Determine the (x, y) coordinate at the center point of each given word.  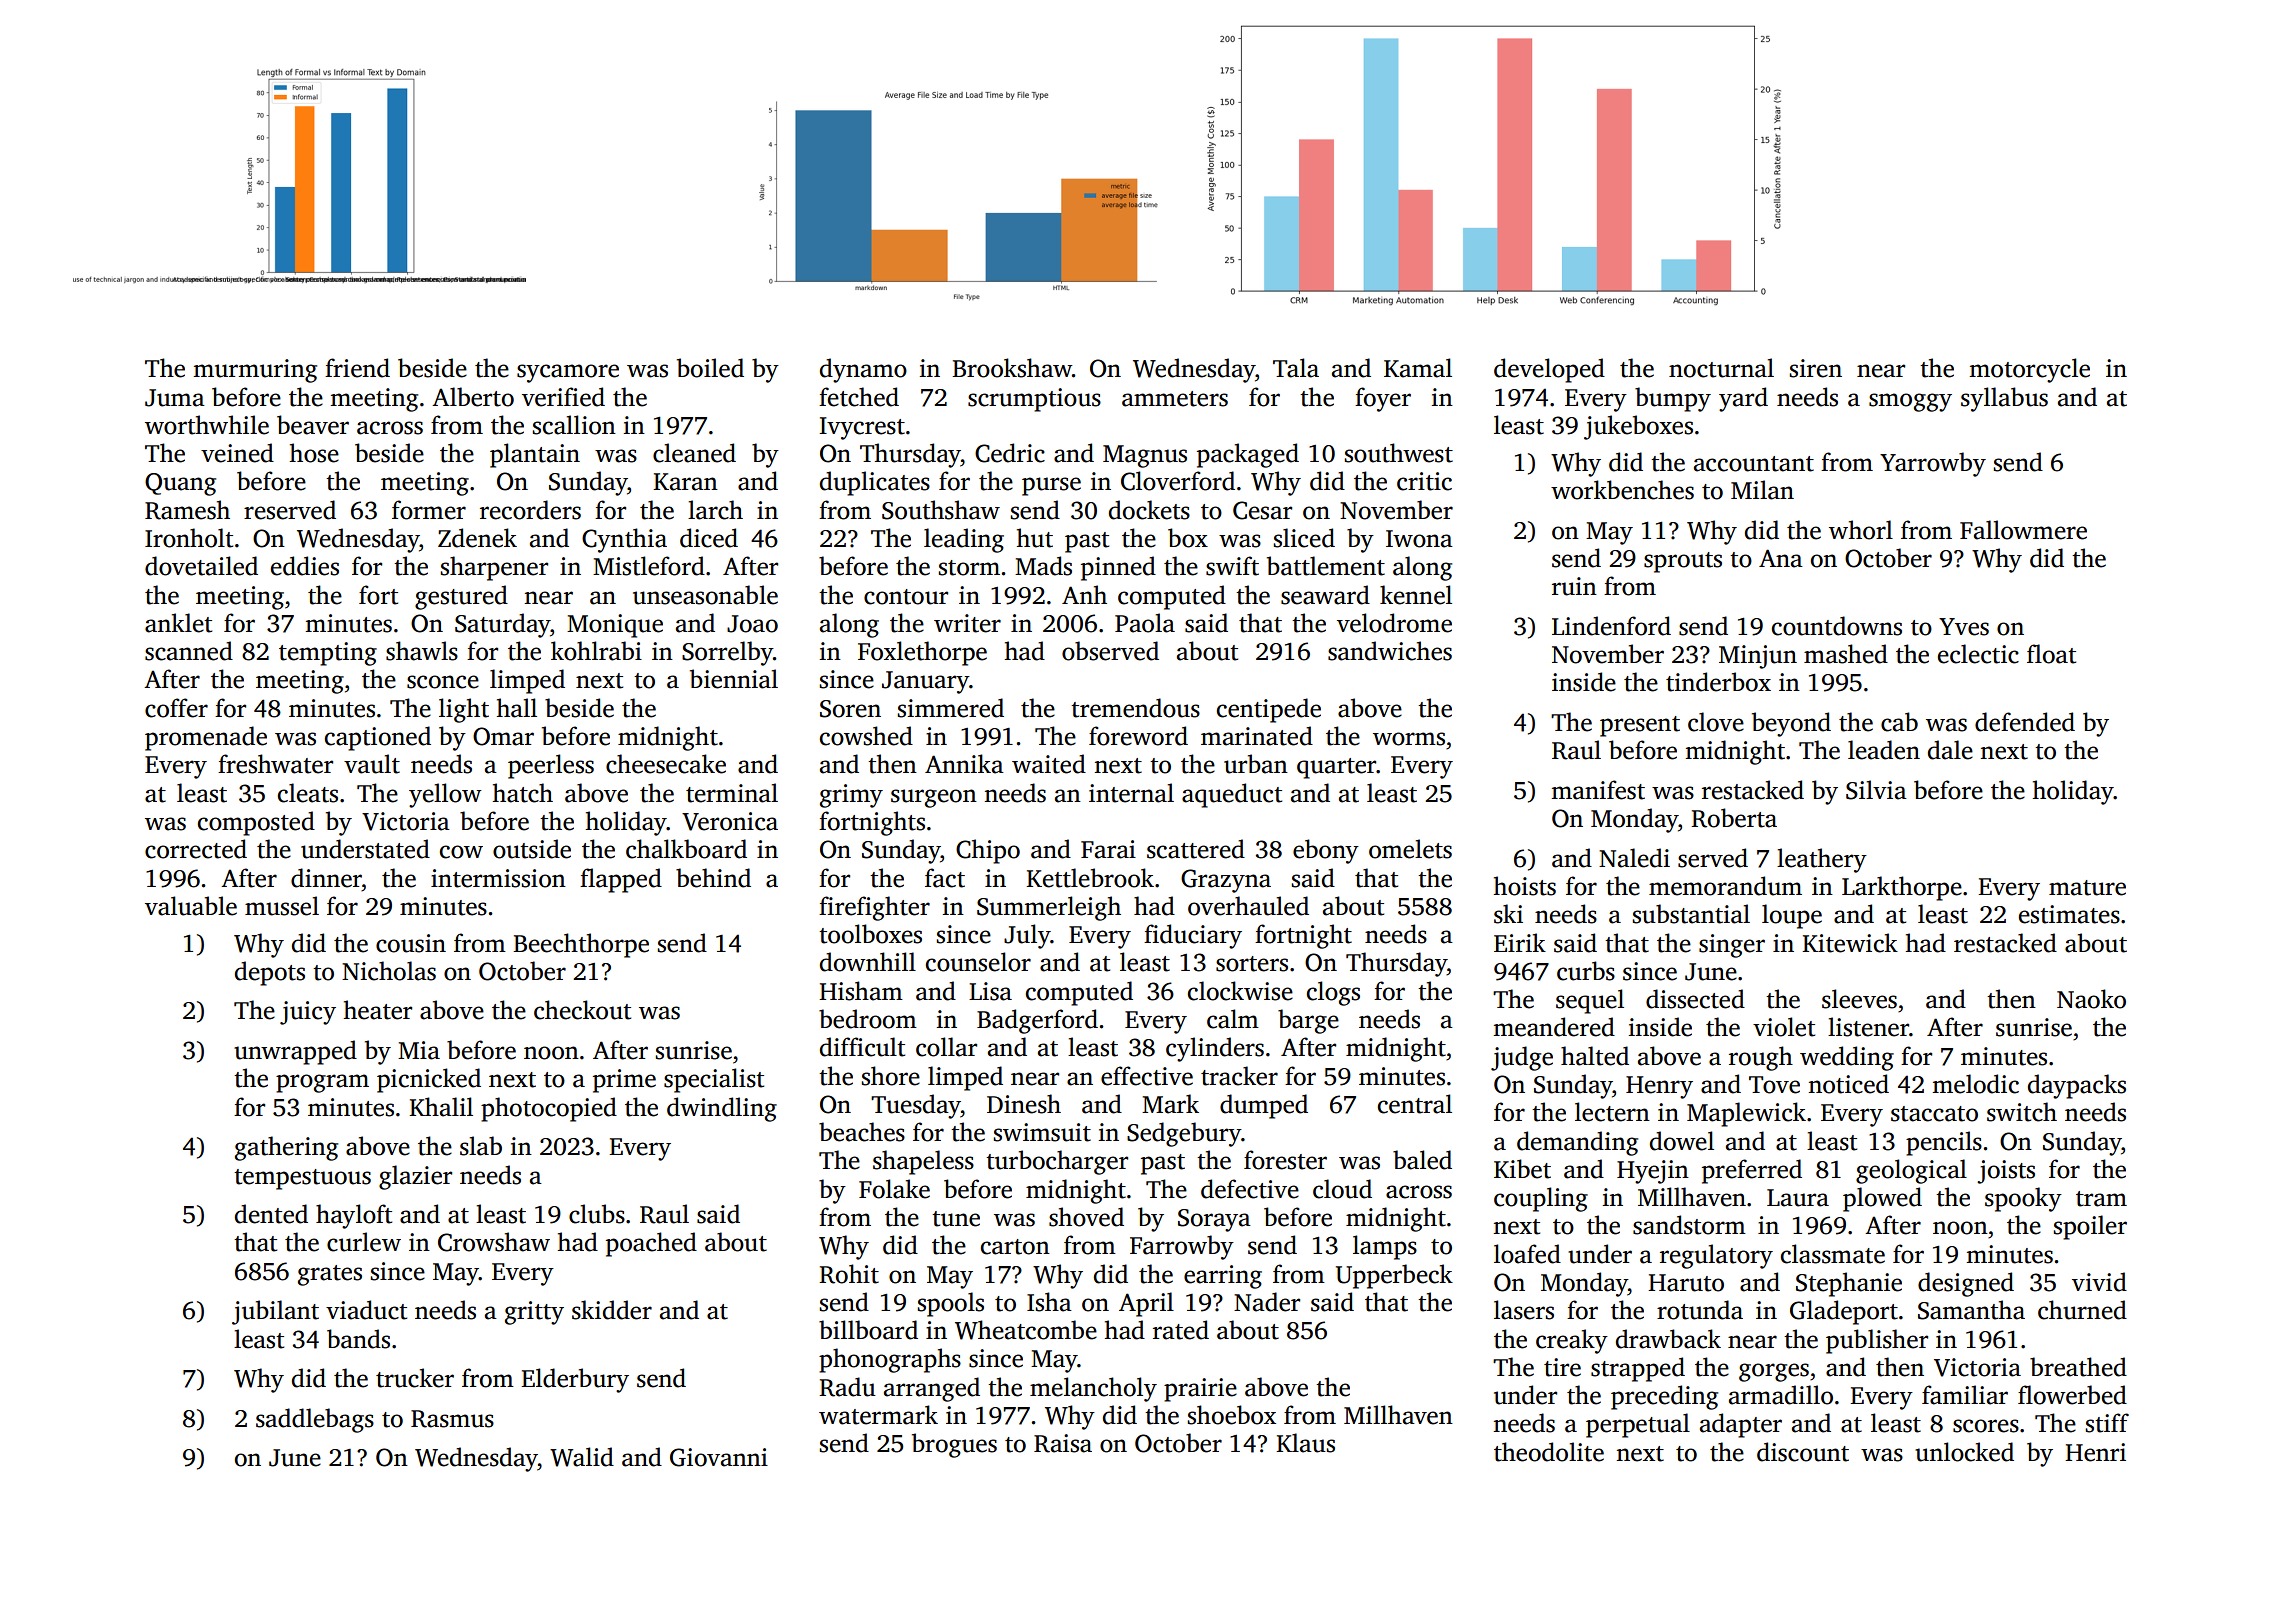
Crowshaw (494, 1242)
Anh (1084, 594)
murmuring (255, 371)
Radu (847, 1387)
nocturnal (1721, 368)
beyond (1791, 724)
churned (2082, 1310)
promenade (206, 738)
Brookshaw (1012, 368)
